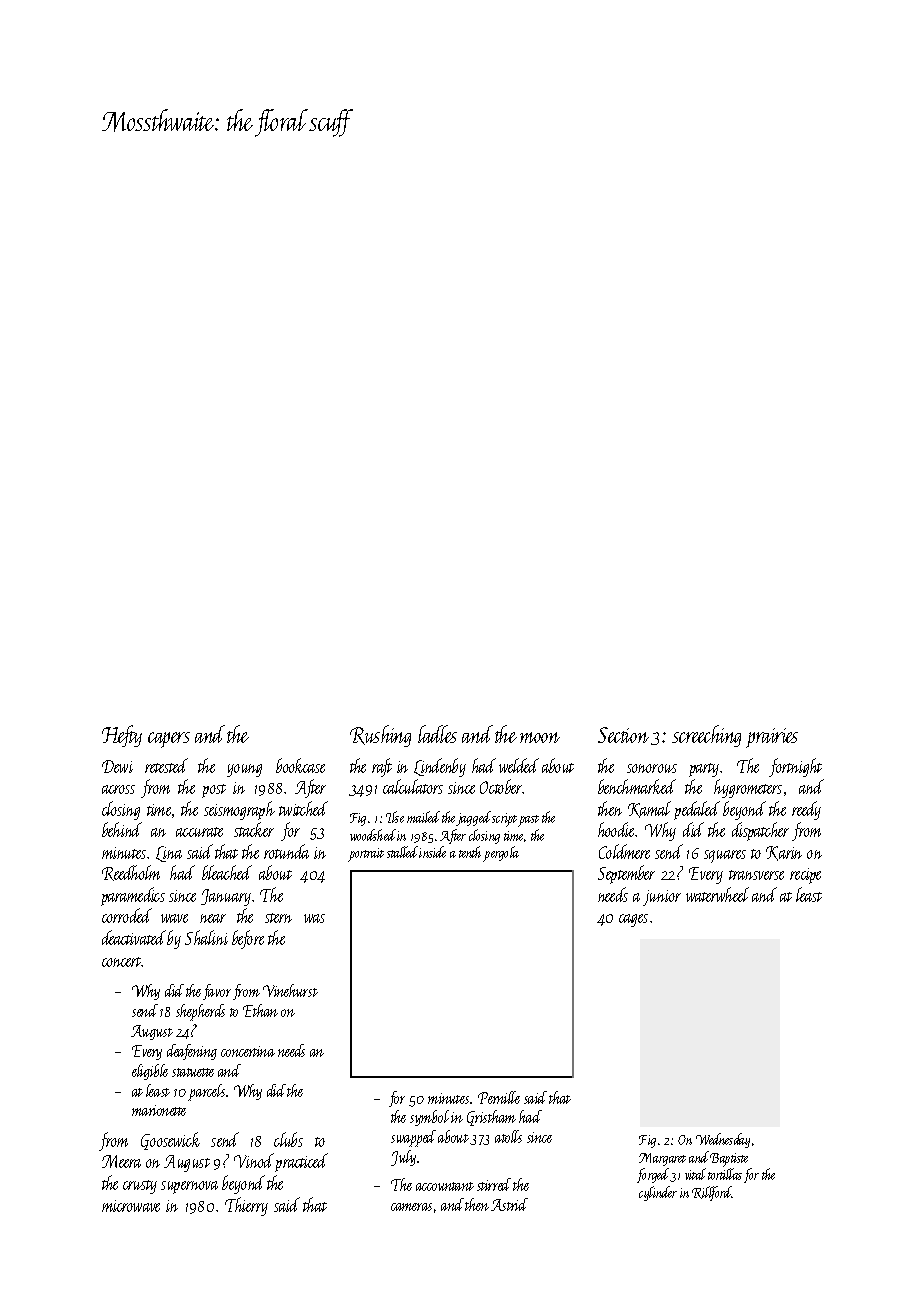 This screenshot has width=924, height=1308. Describe the element at coordinates (246, 1206) in the screenshot. I see `Thierry` at that location.
